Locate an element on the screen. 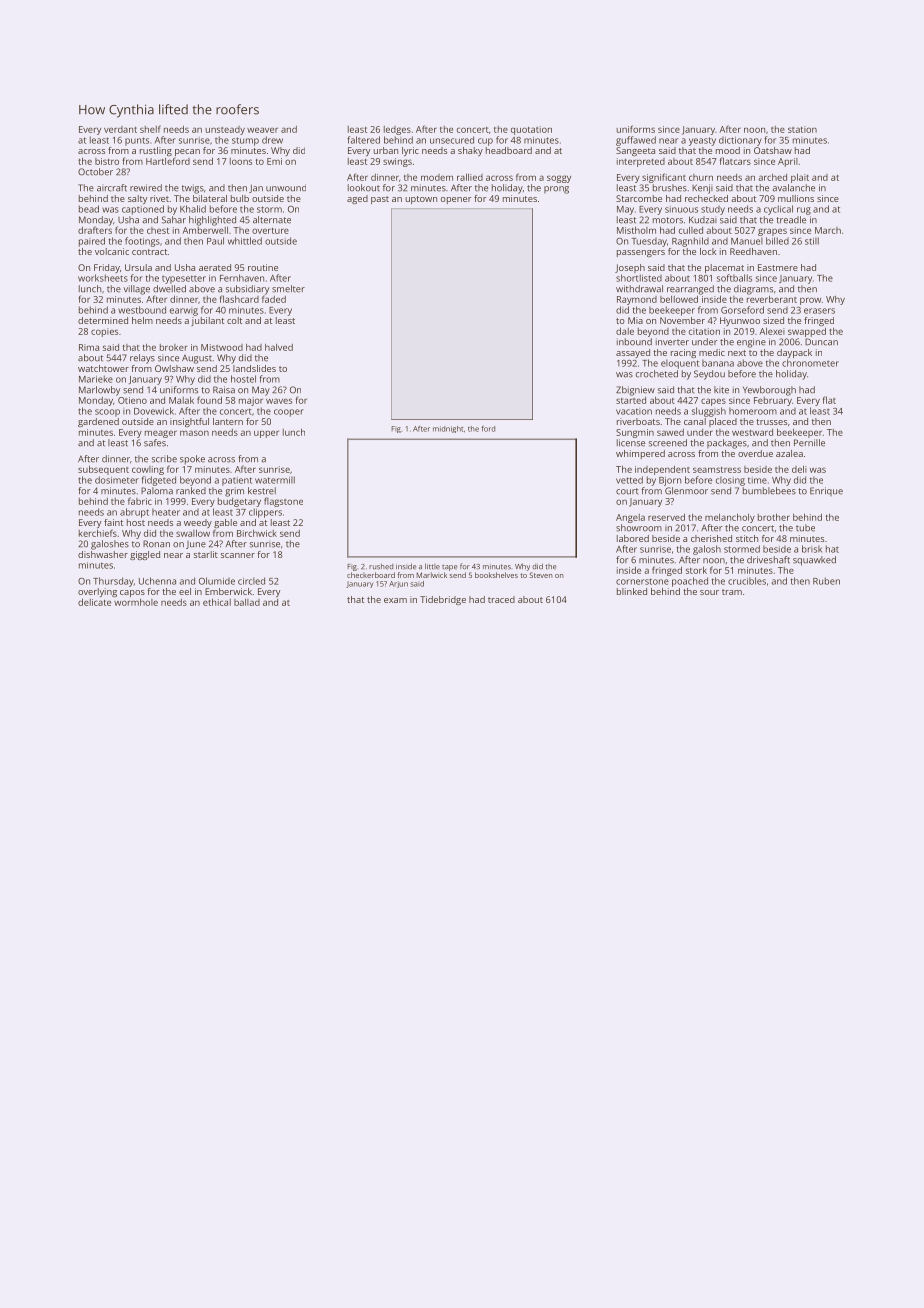 Image resolution: width=924 pixels, height=1308 pixels. station is located at coordinates (802, 129).
